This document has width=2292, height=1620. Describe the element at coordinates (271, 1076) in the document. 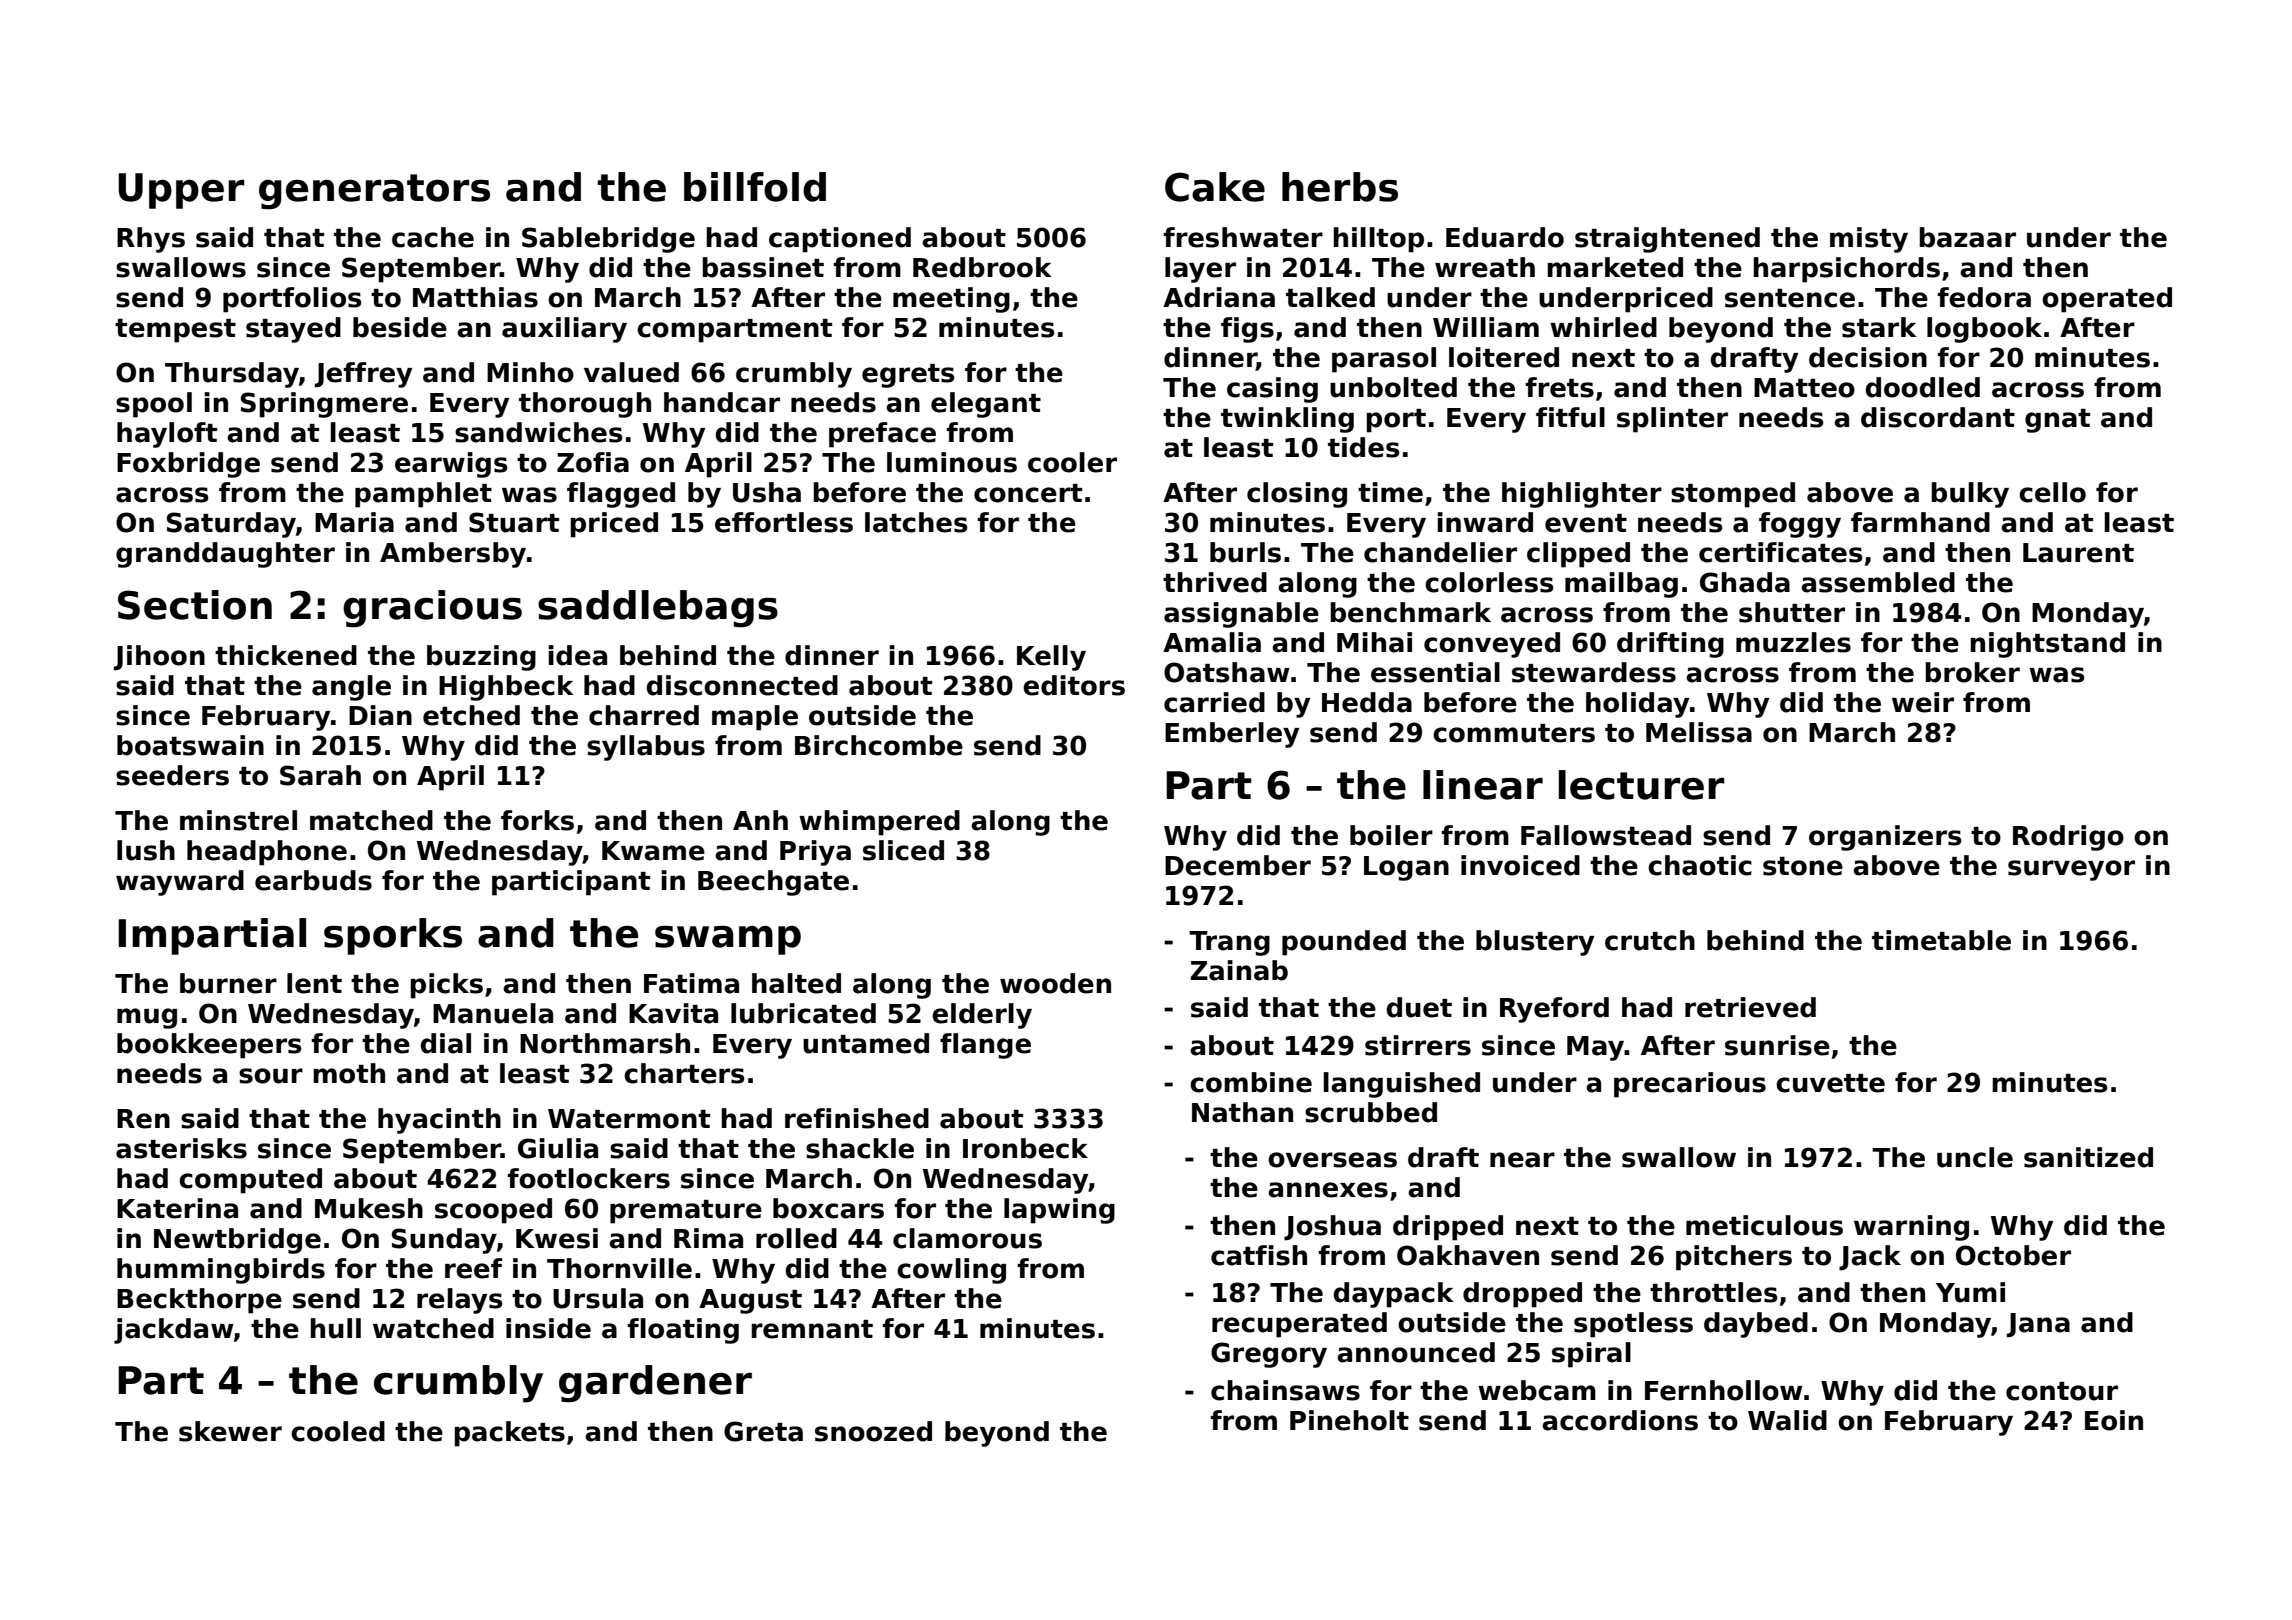

I see `sour` at that location.
